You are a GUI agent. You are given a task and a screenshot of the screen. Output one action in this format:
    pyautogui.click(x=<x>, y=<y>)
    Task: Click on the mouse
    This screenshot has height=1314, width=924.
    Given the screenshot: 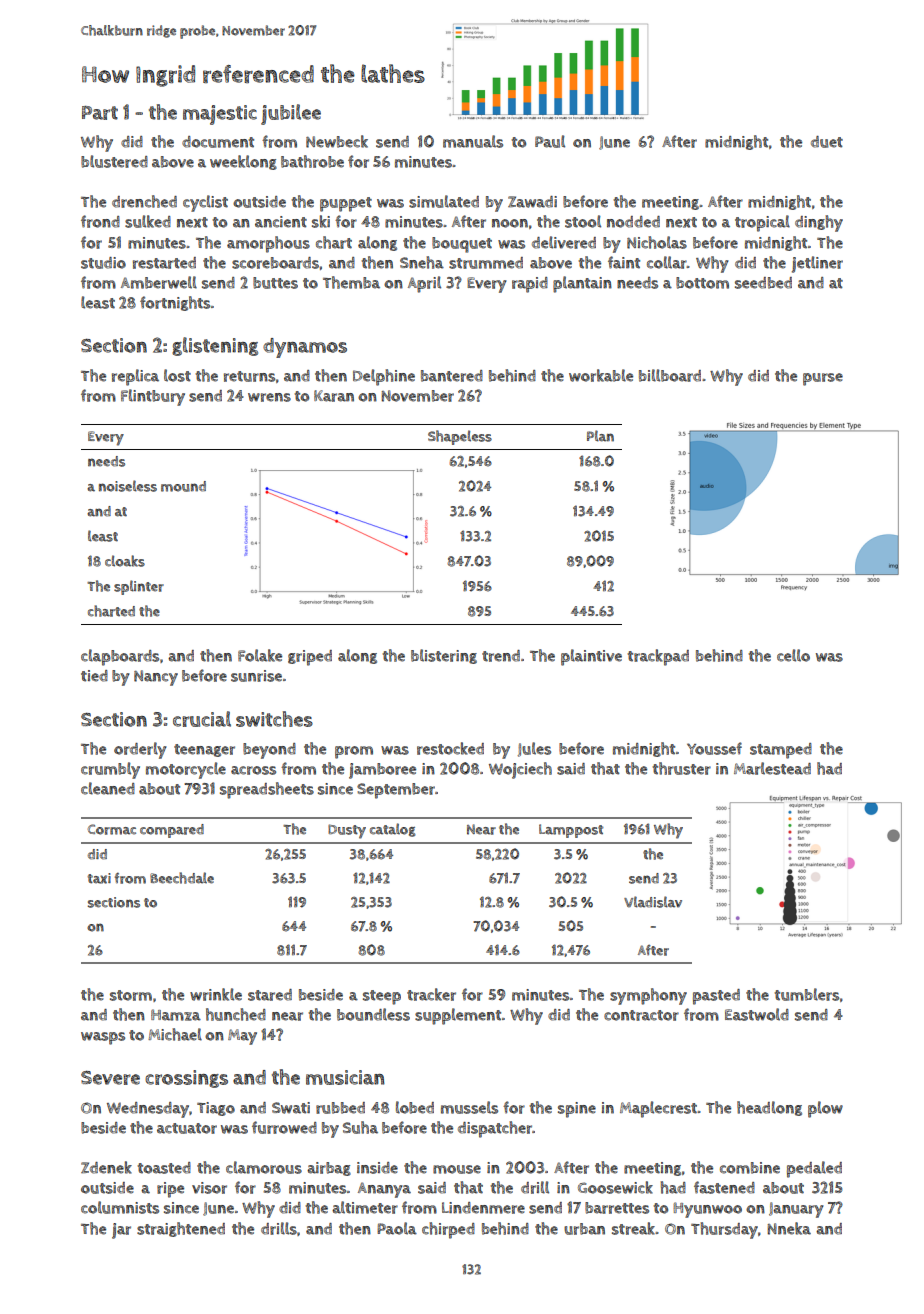 What is the action you would take?
    pyautogui.click(x=457, y=1169)
